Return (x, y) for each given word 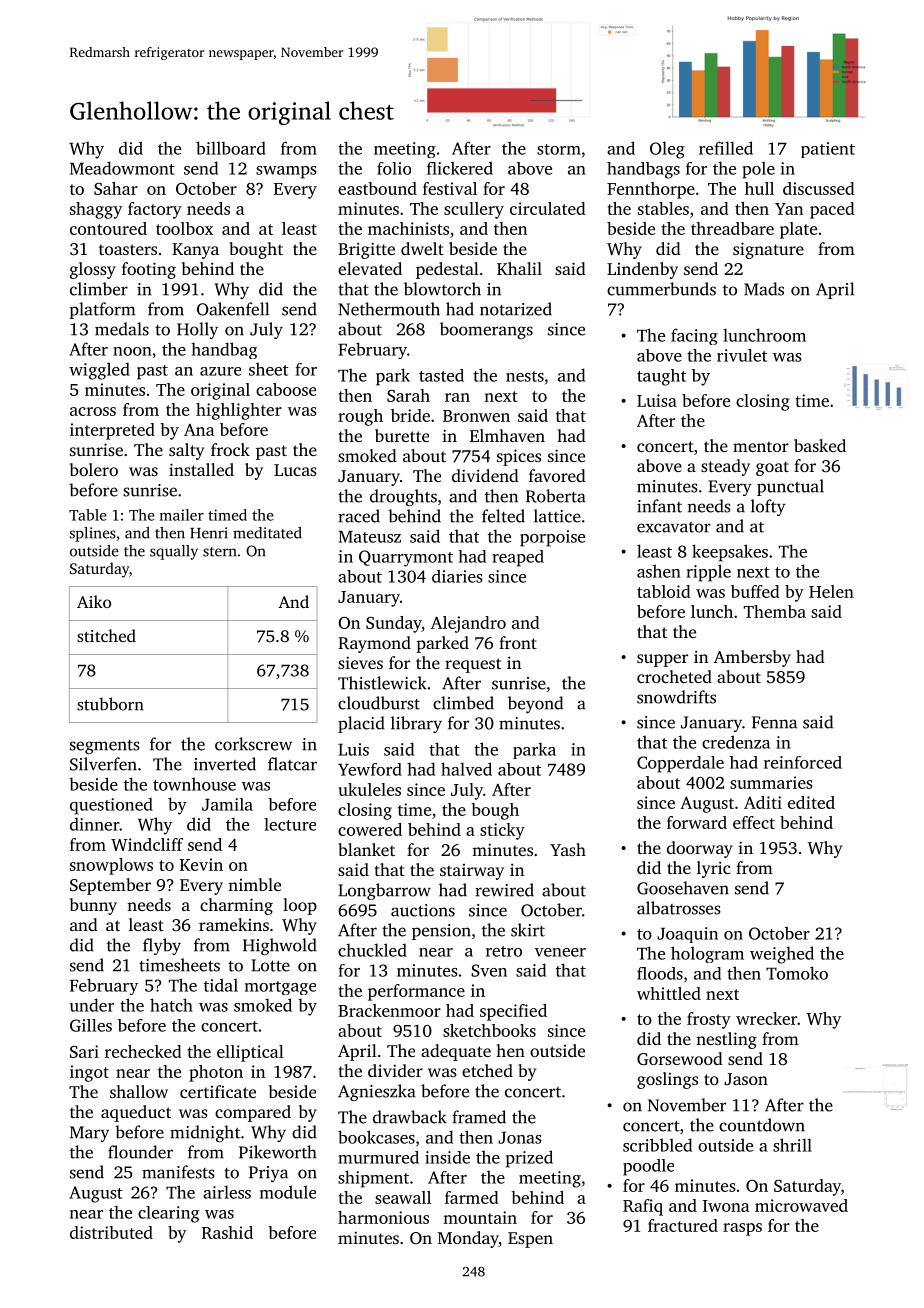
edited (811, 802)
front (518, 642)
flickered (460, 168)
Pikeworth (278, 1152)
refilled (726, 148)
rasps (742, 1229)
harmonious (383, 1217)
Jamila (227, 804)
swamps (286, 172)
